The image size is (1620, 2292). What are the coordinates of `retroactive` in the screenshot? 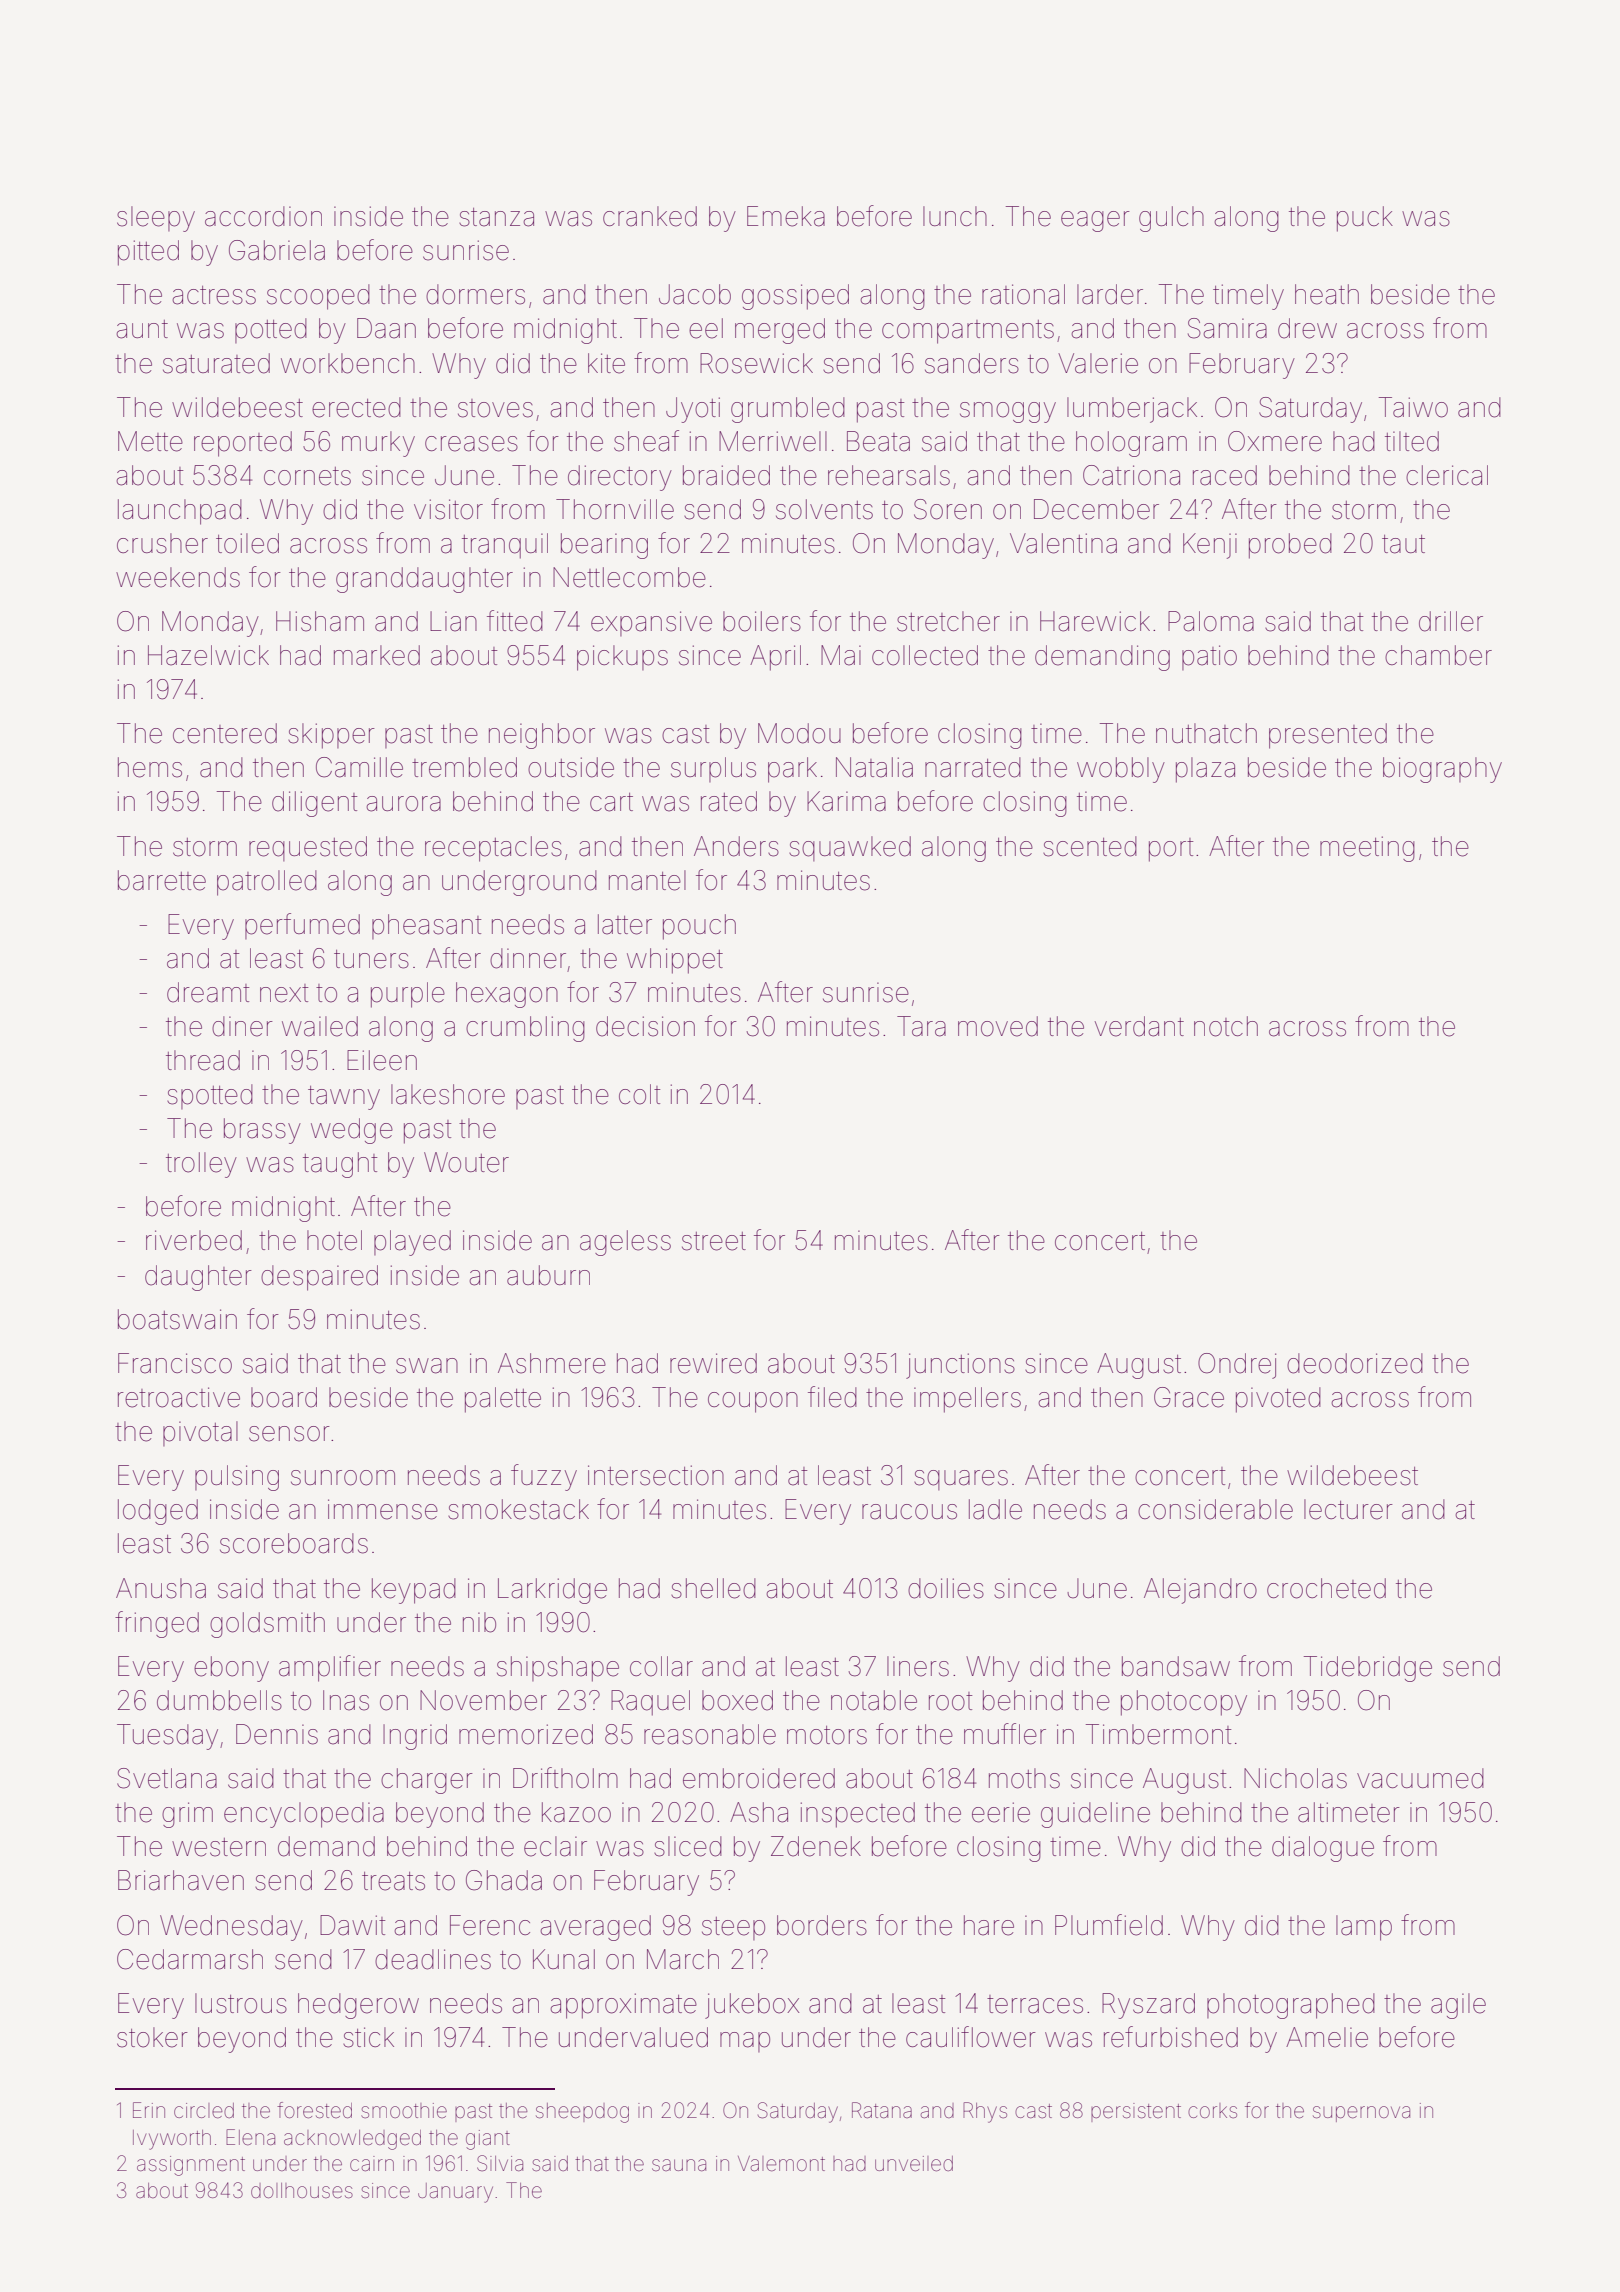 It's located at (179, 1397).
